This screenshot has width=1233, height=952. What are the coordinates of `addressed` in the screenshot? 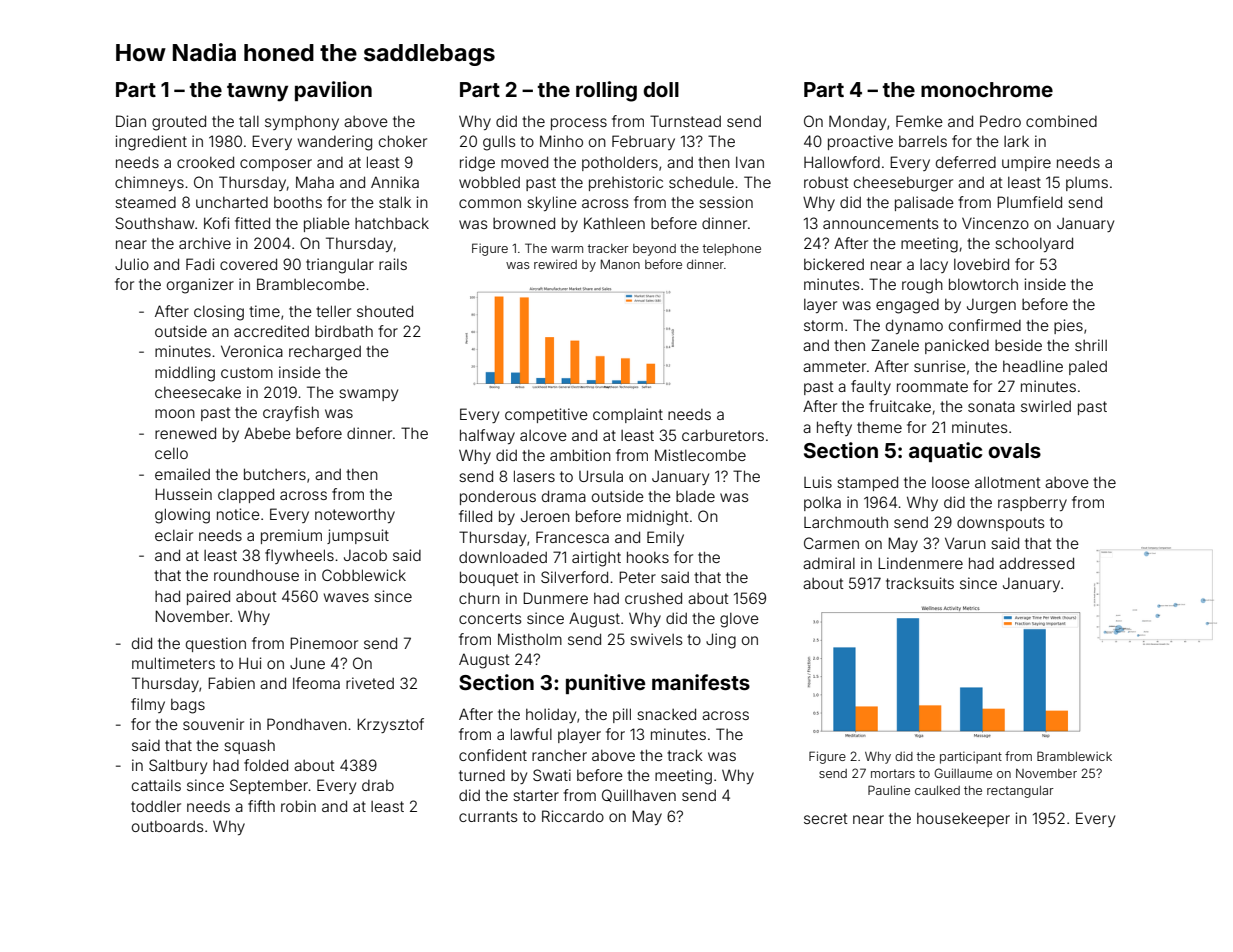 It's located at (1036, 563).
